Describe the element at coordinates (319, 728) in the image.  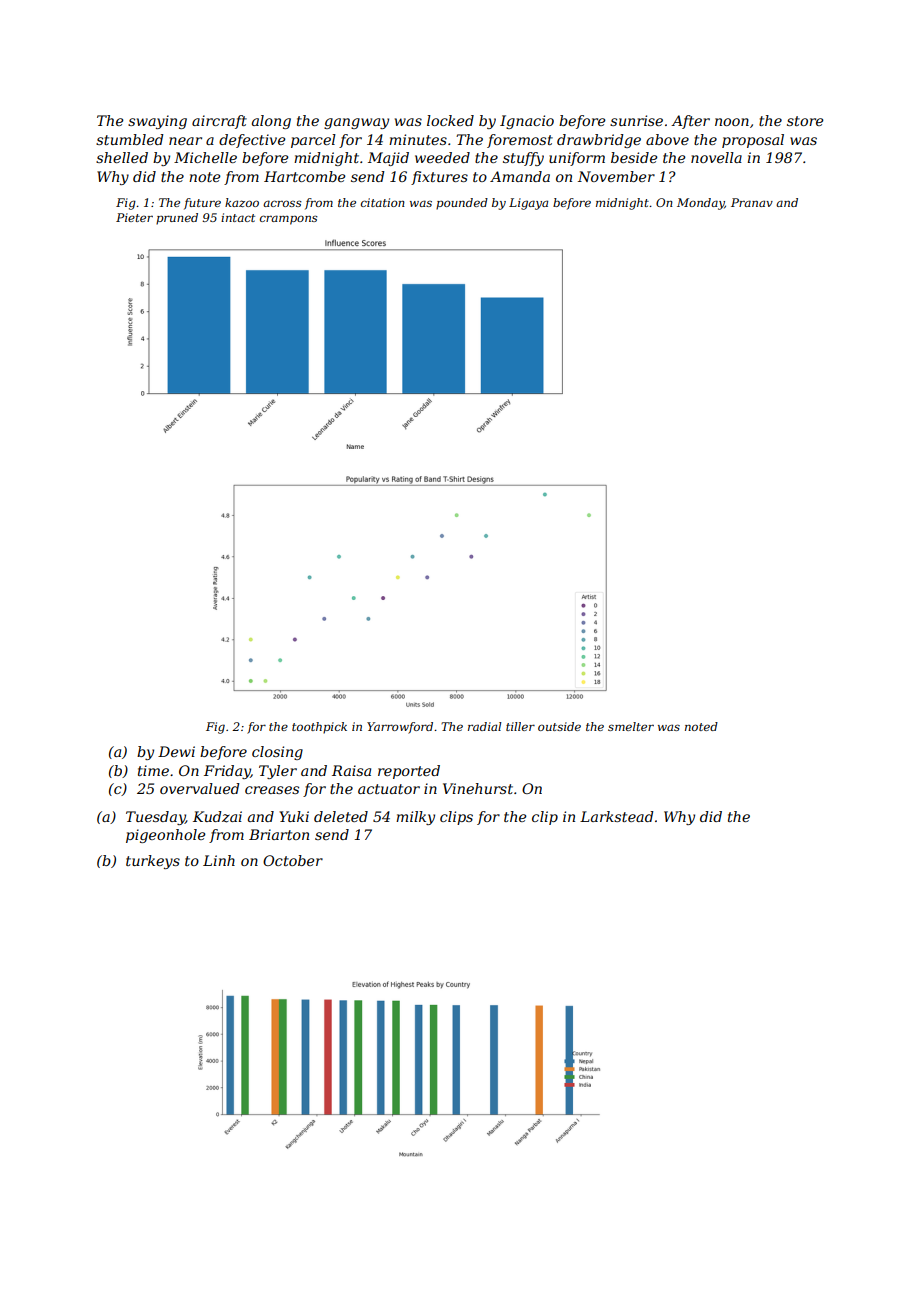
I see `toothpick` at that location.
